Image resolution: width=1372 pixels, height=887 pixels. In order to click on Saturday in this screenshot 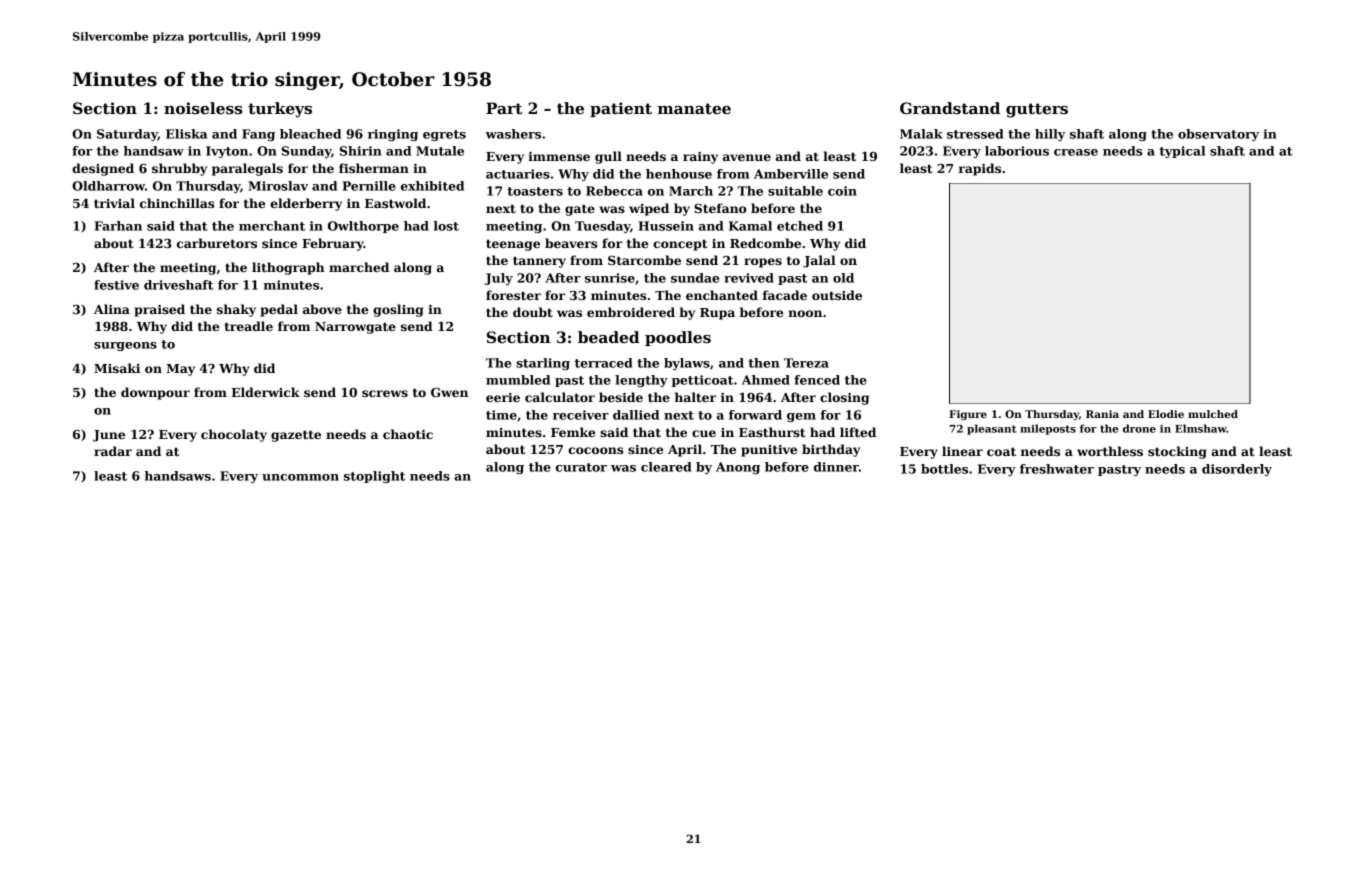, I will do `click(127, 135)`.
